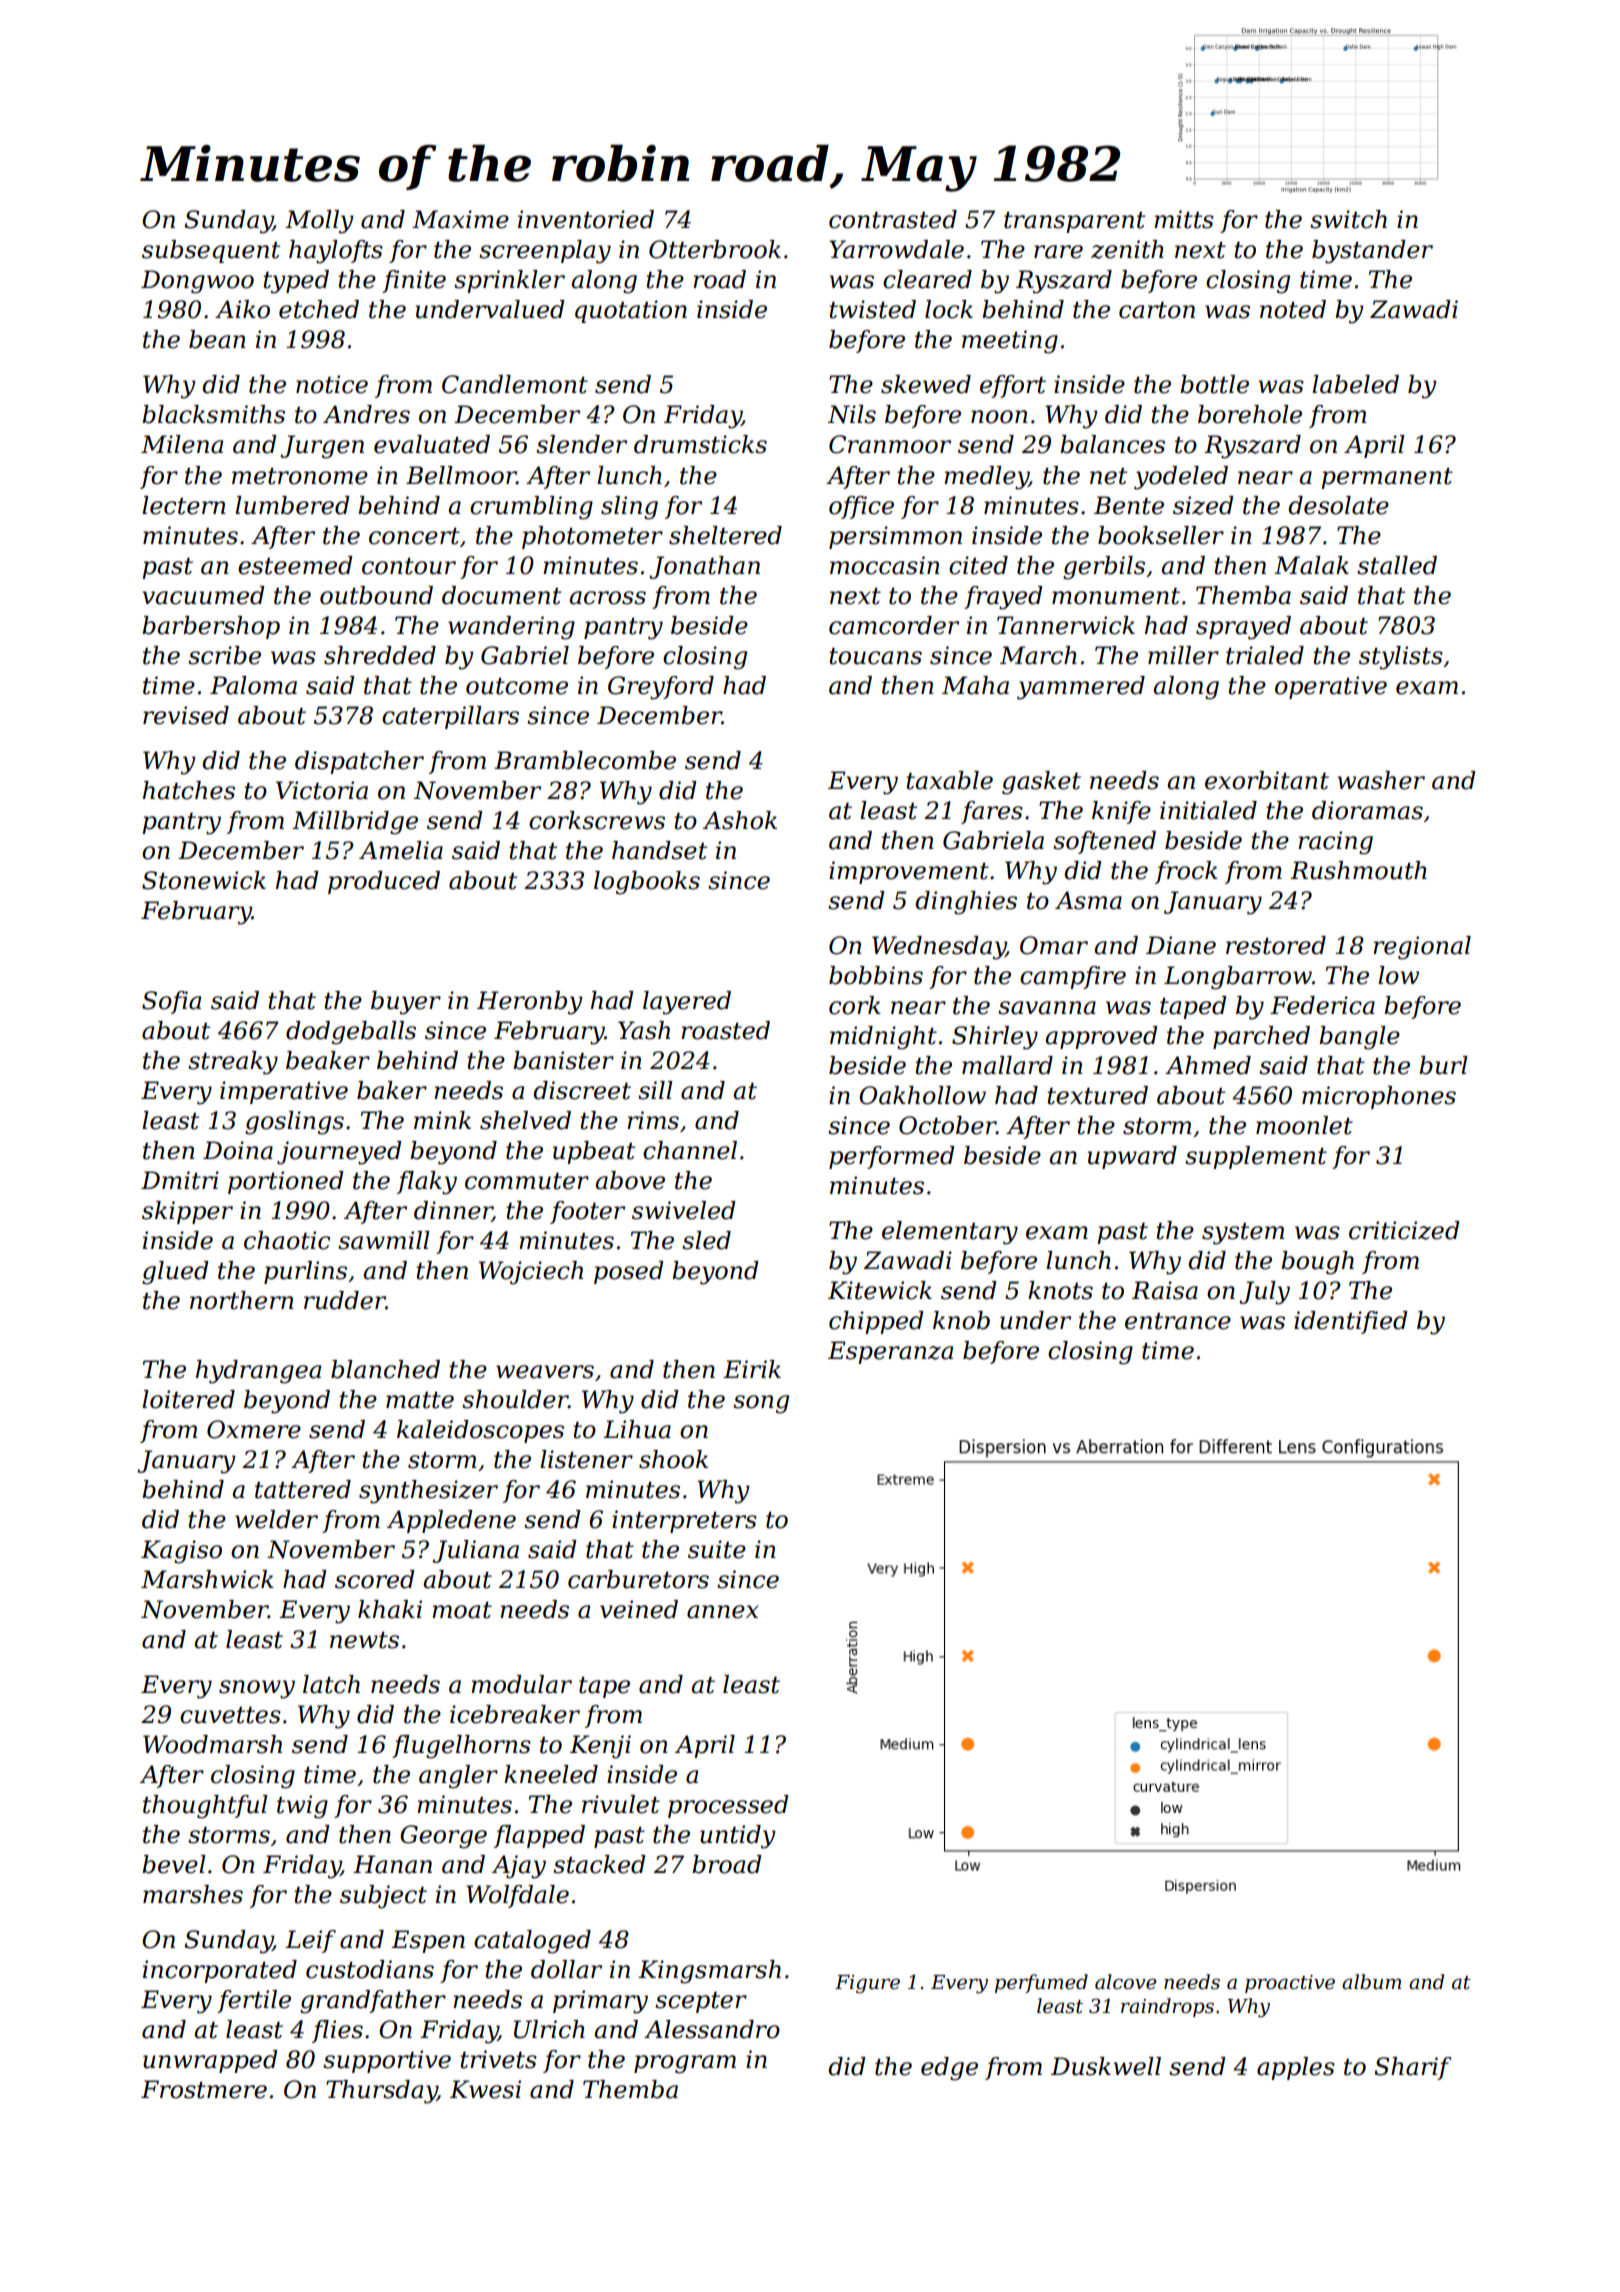  What do you see at coordinates (1178, 1321) in the document?
I see `entrance` at bounding box center [1178, 1321].
